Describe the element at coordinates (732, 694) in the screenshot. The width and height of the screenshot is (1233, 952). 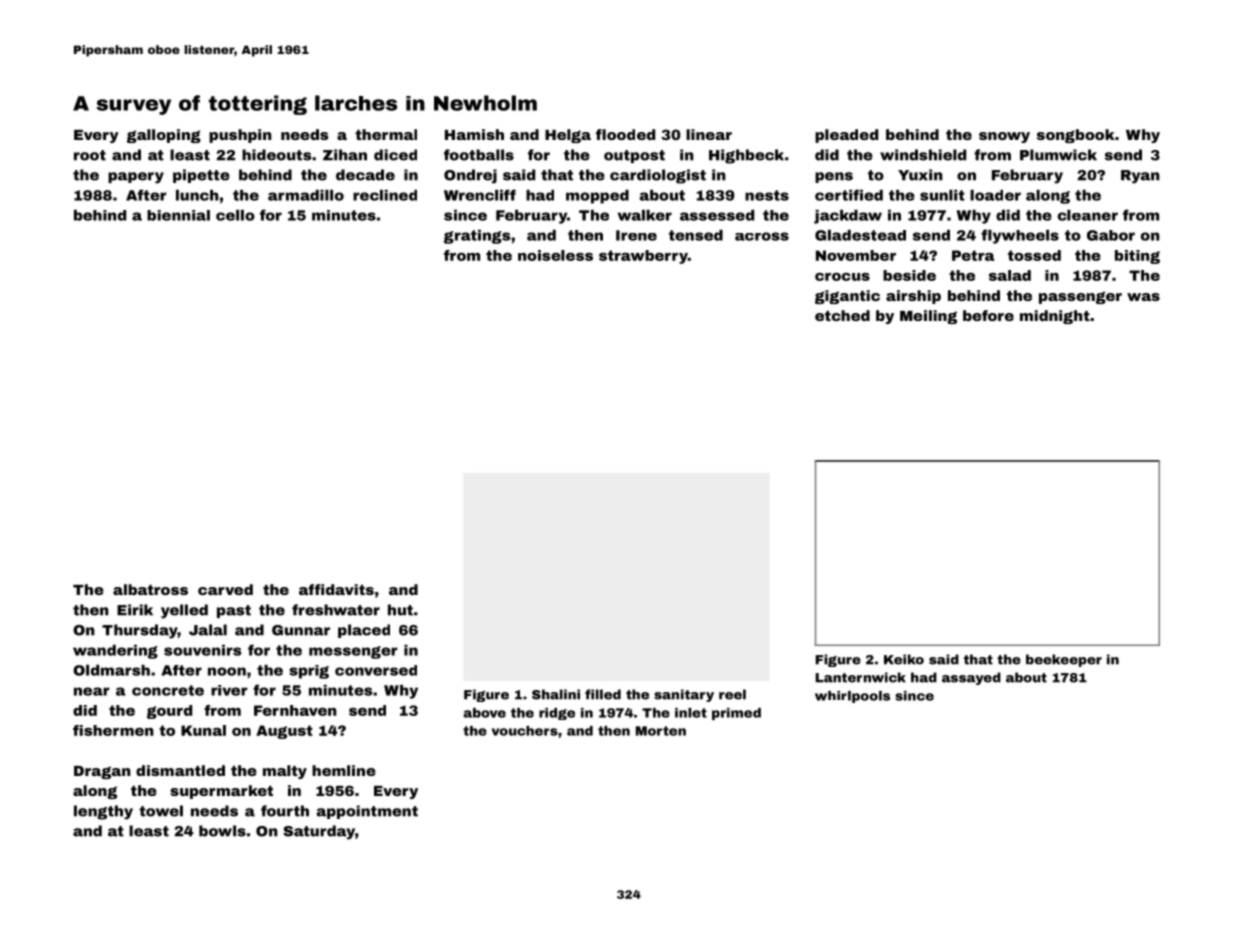
I see `reel` at that location.
